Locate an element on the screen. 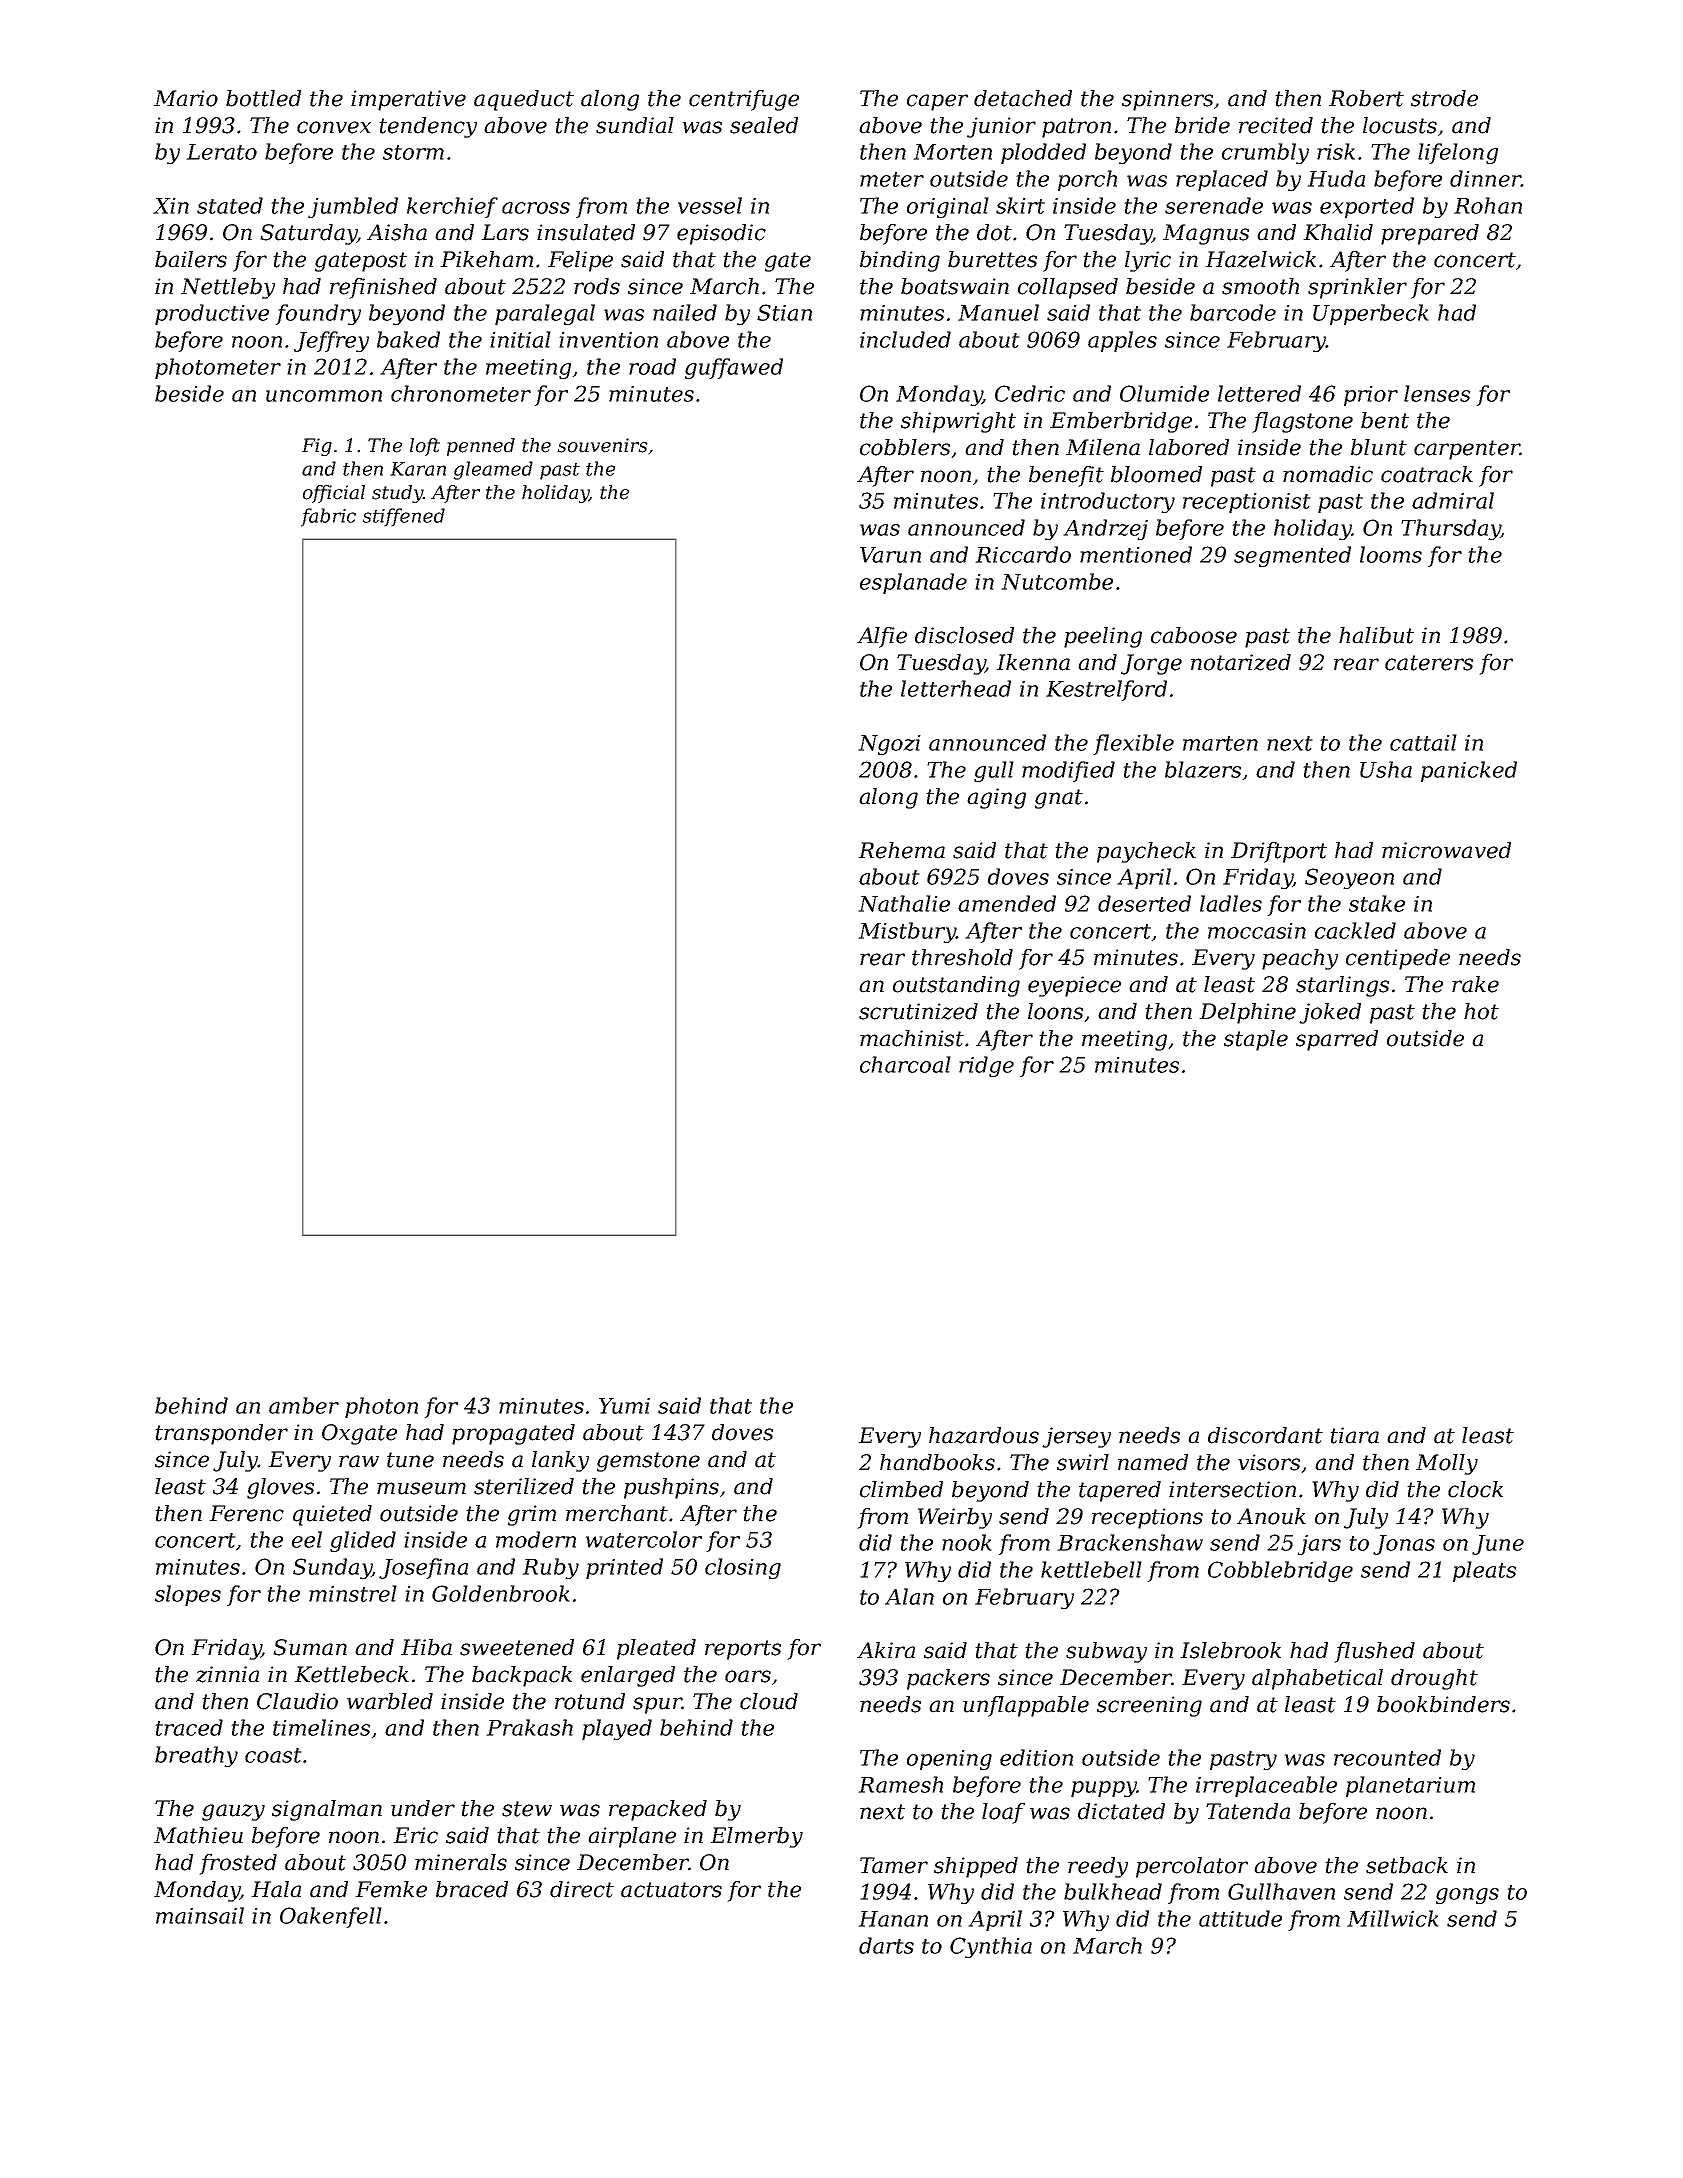 This screenshot has width=1683, height=2178. microwaved is located at coordinates (1446, 850).
